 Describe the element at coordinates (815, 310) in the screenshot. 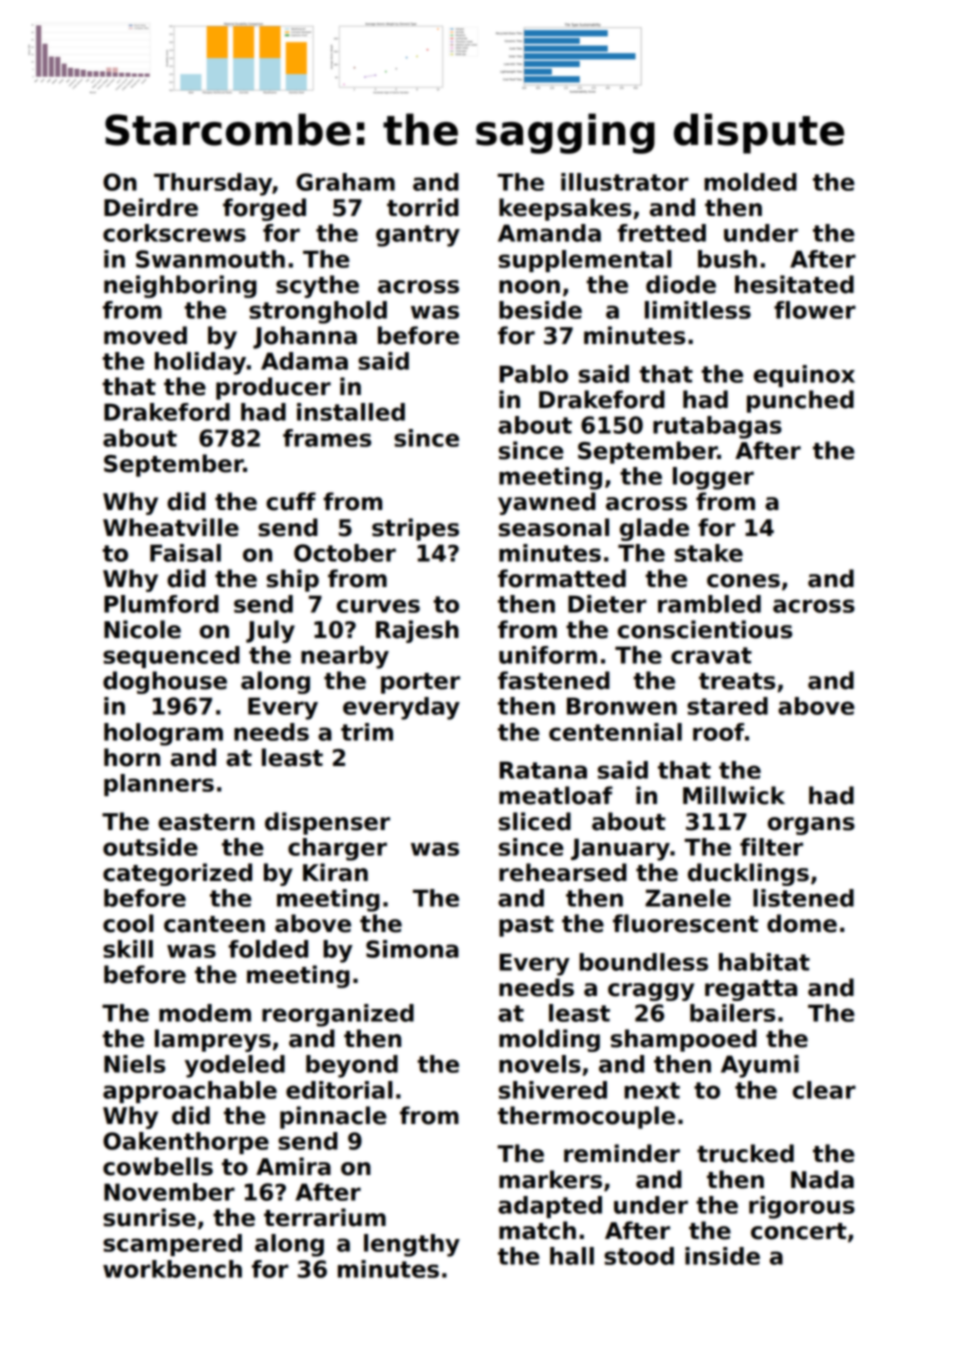

I see `flower` at that location.
